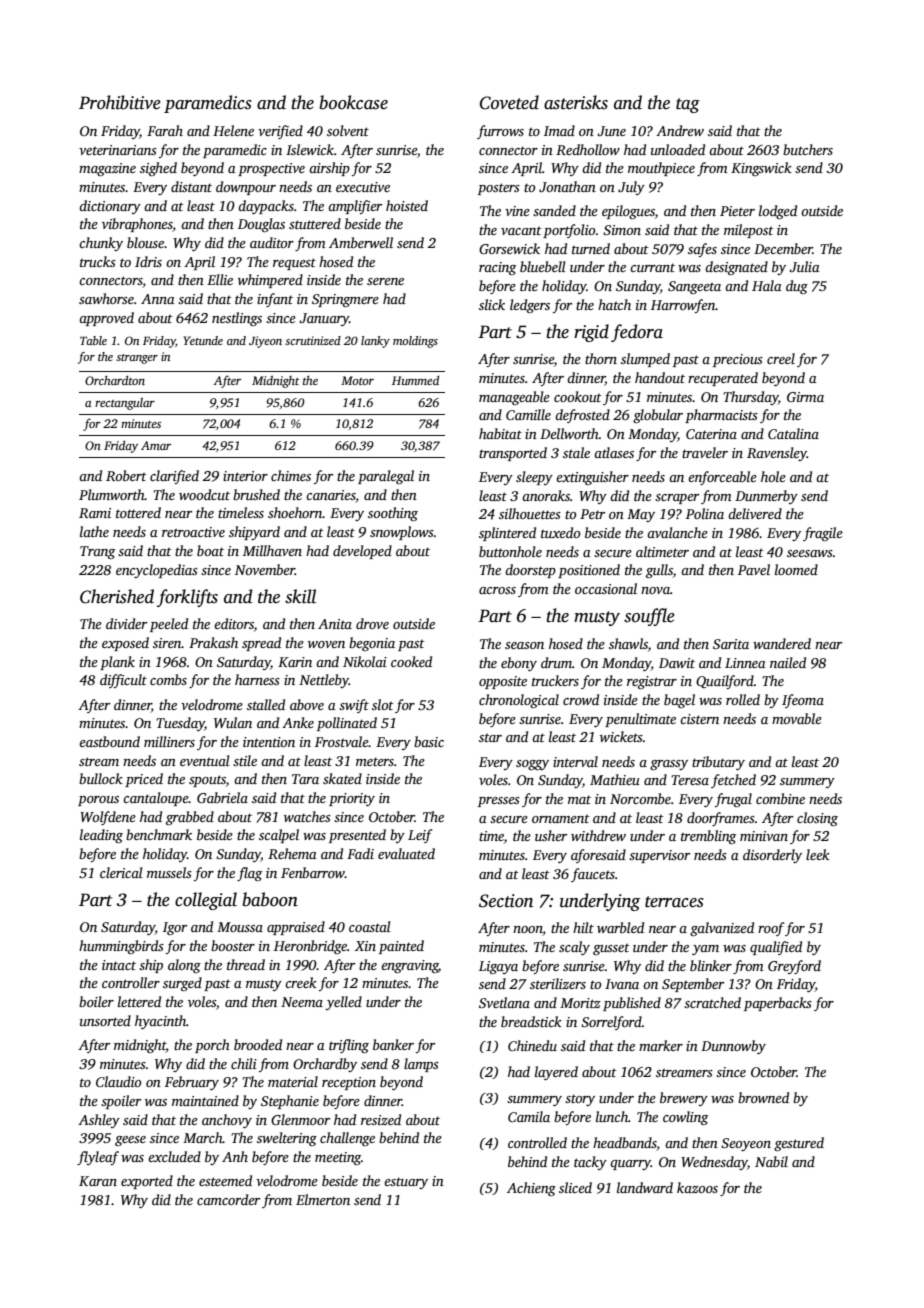  Describe the element at coordinates (123, 681) in the screenshot. I see `difficult` at that location.
